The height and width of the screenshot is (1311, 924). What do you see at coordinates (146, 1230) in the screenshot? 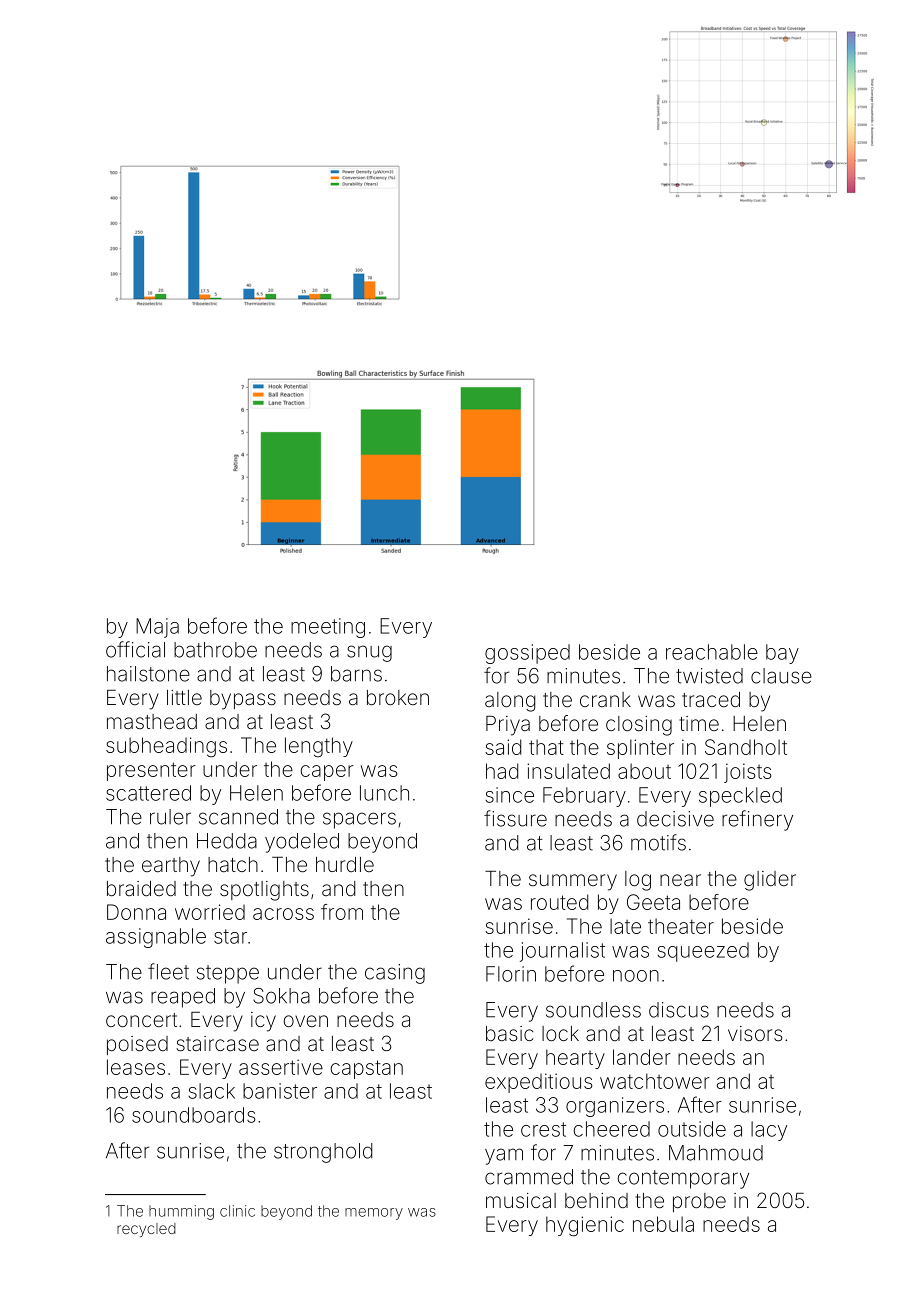
I see `recycled` at bounding box center [146, 1230].
